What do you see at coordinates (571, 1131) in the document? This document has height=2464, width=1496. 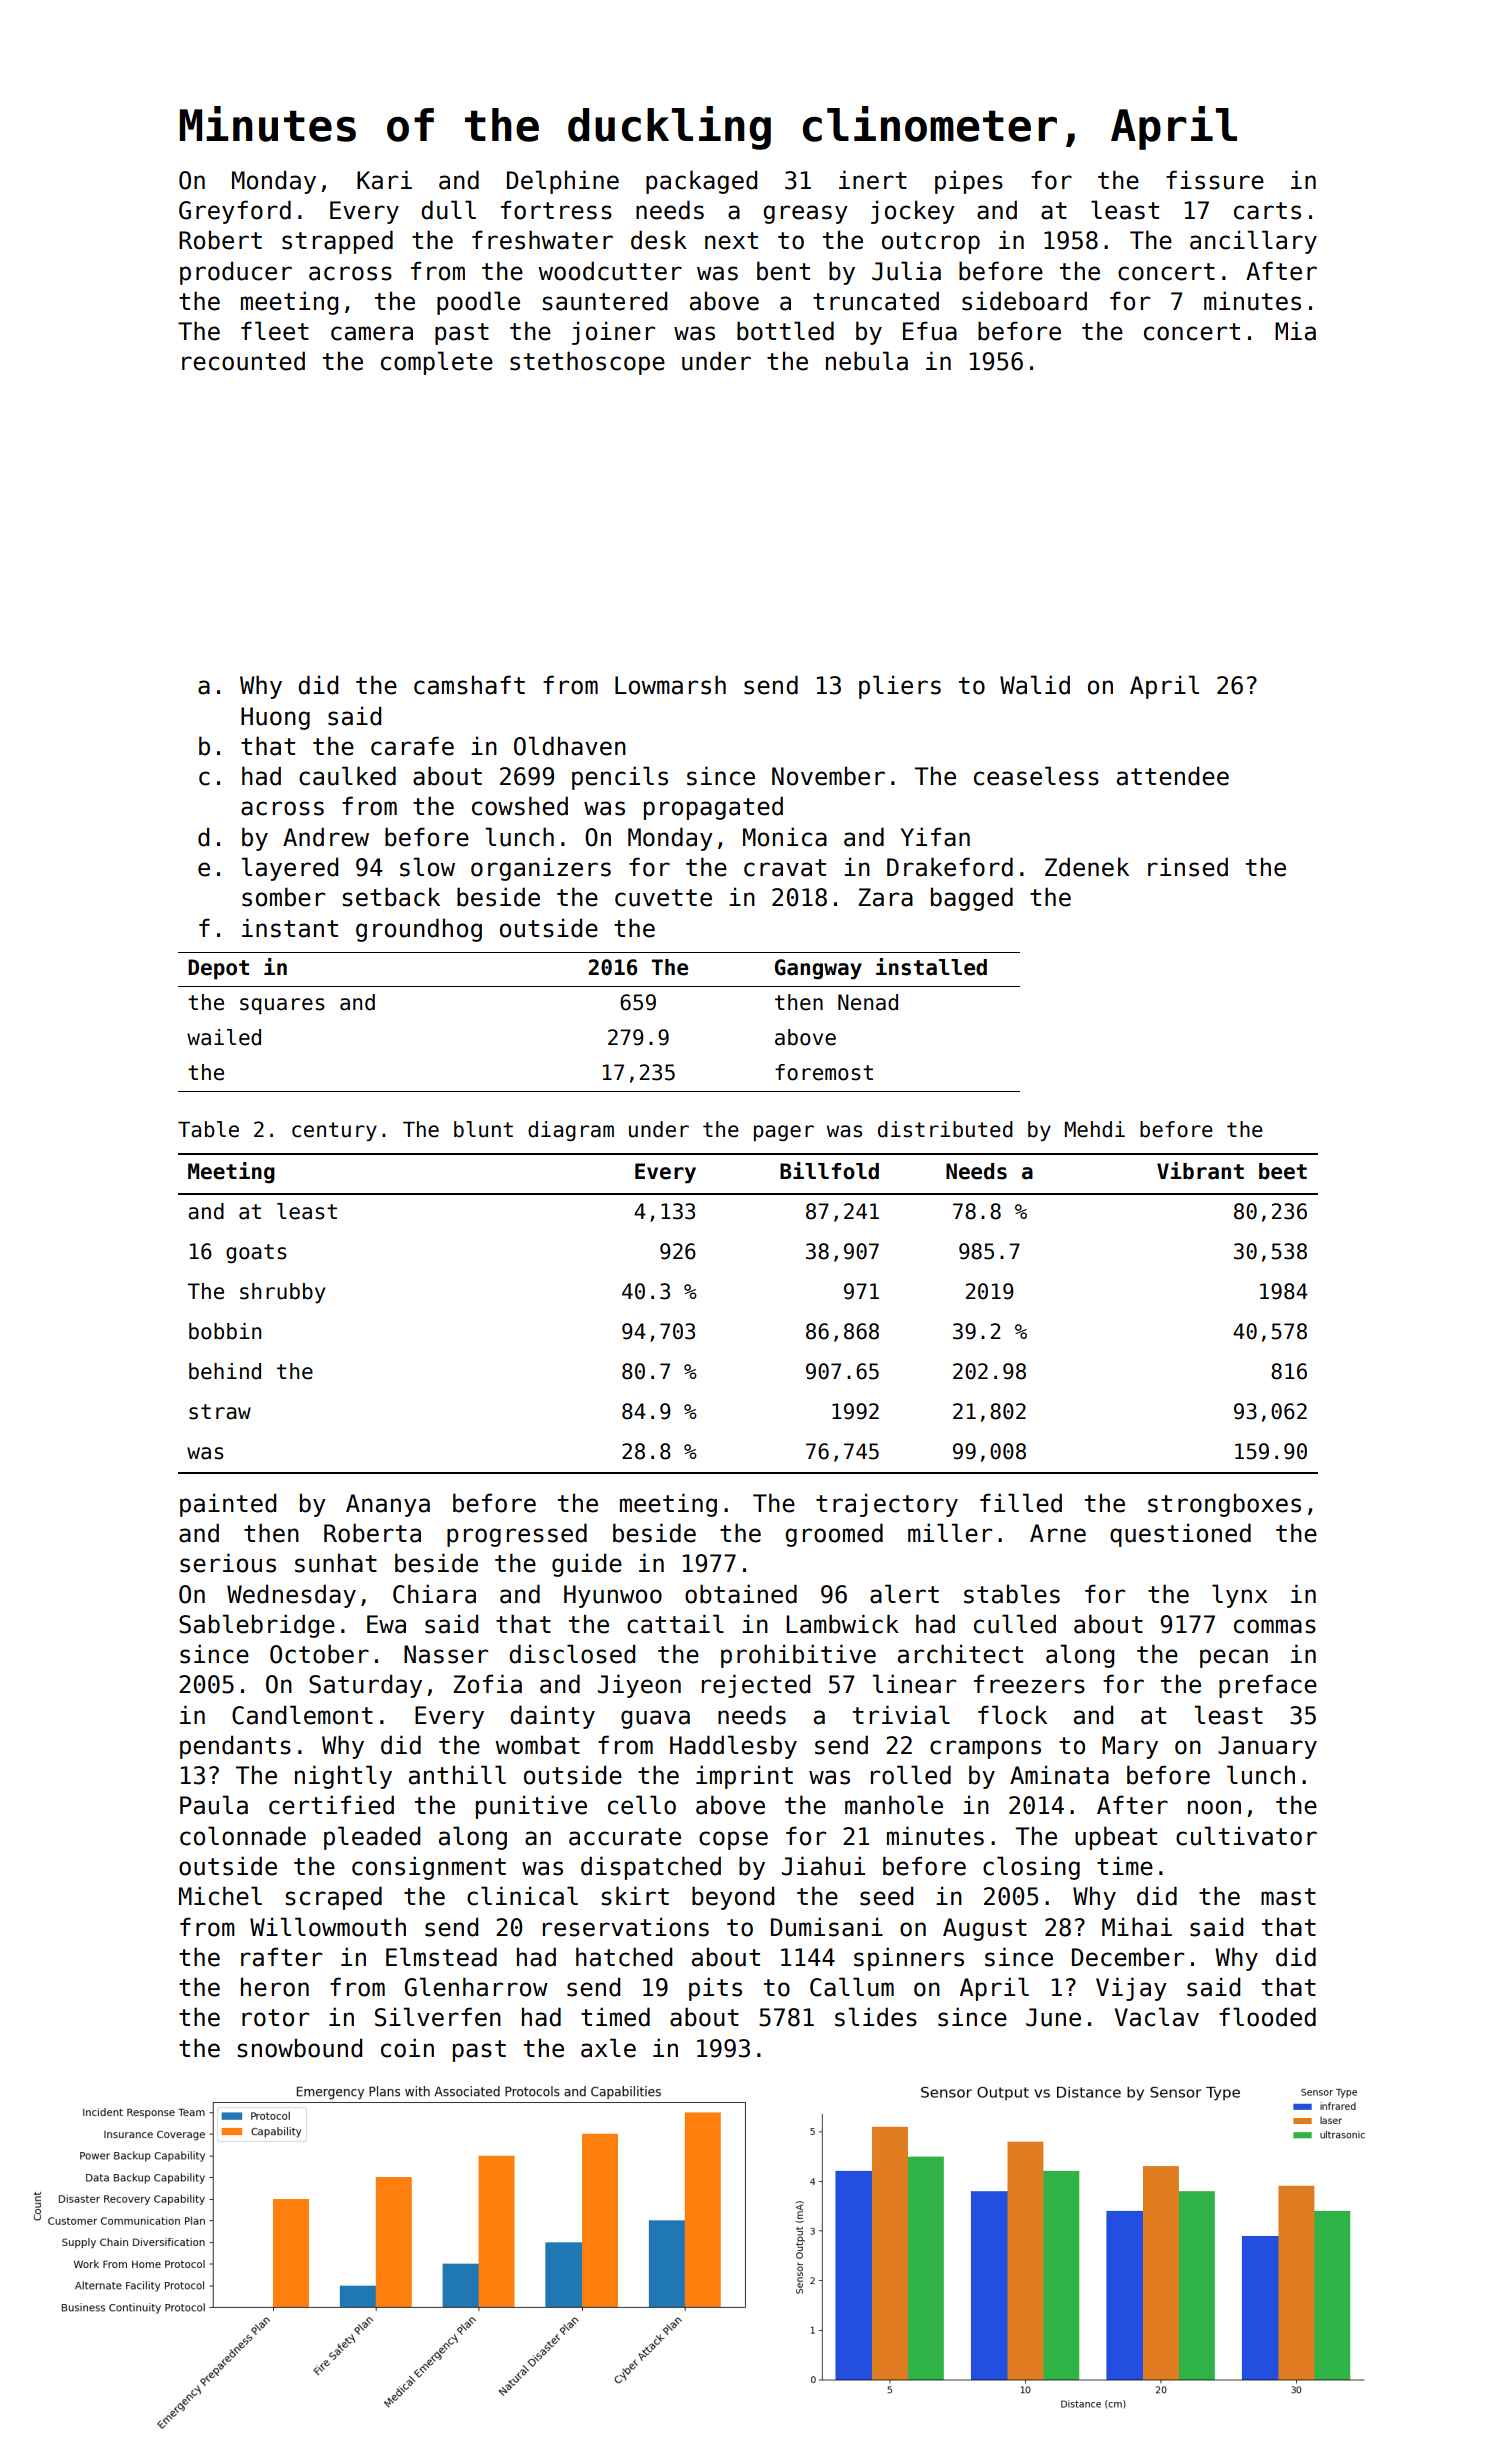 I see `diagram` at bounding box center [571, 1131].
